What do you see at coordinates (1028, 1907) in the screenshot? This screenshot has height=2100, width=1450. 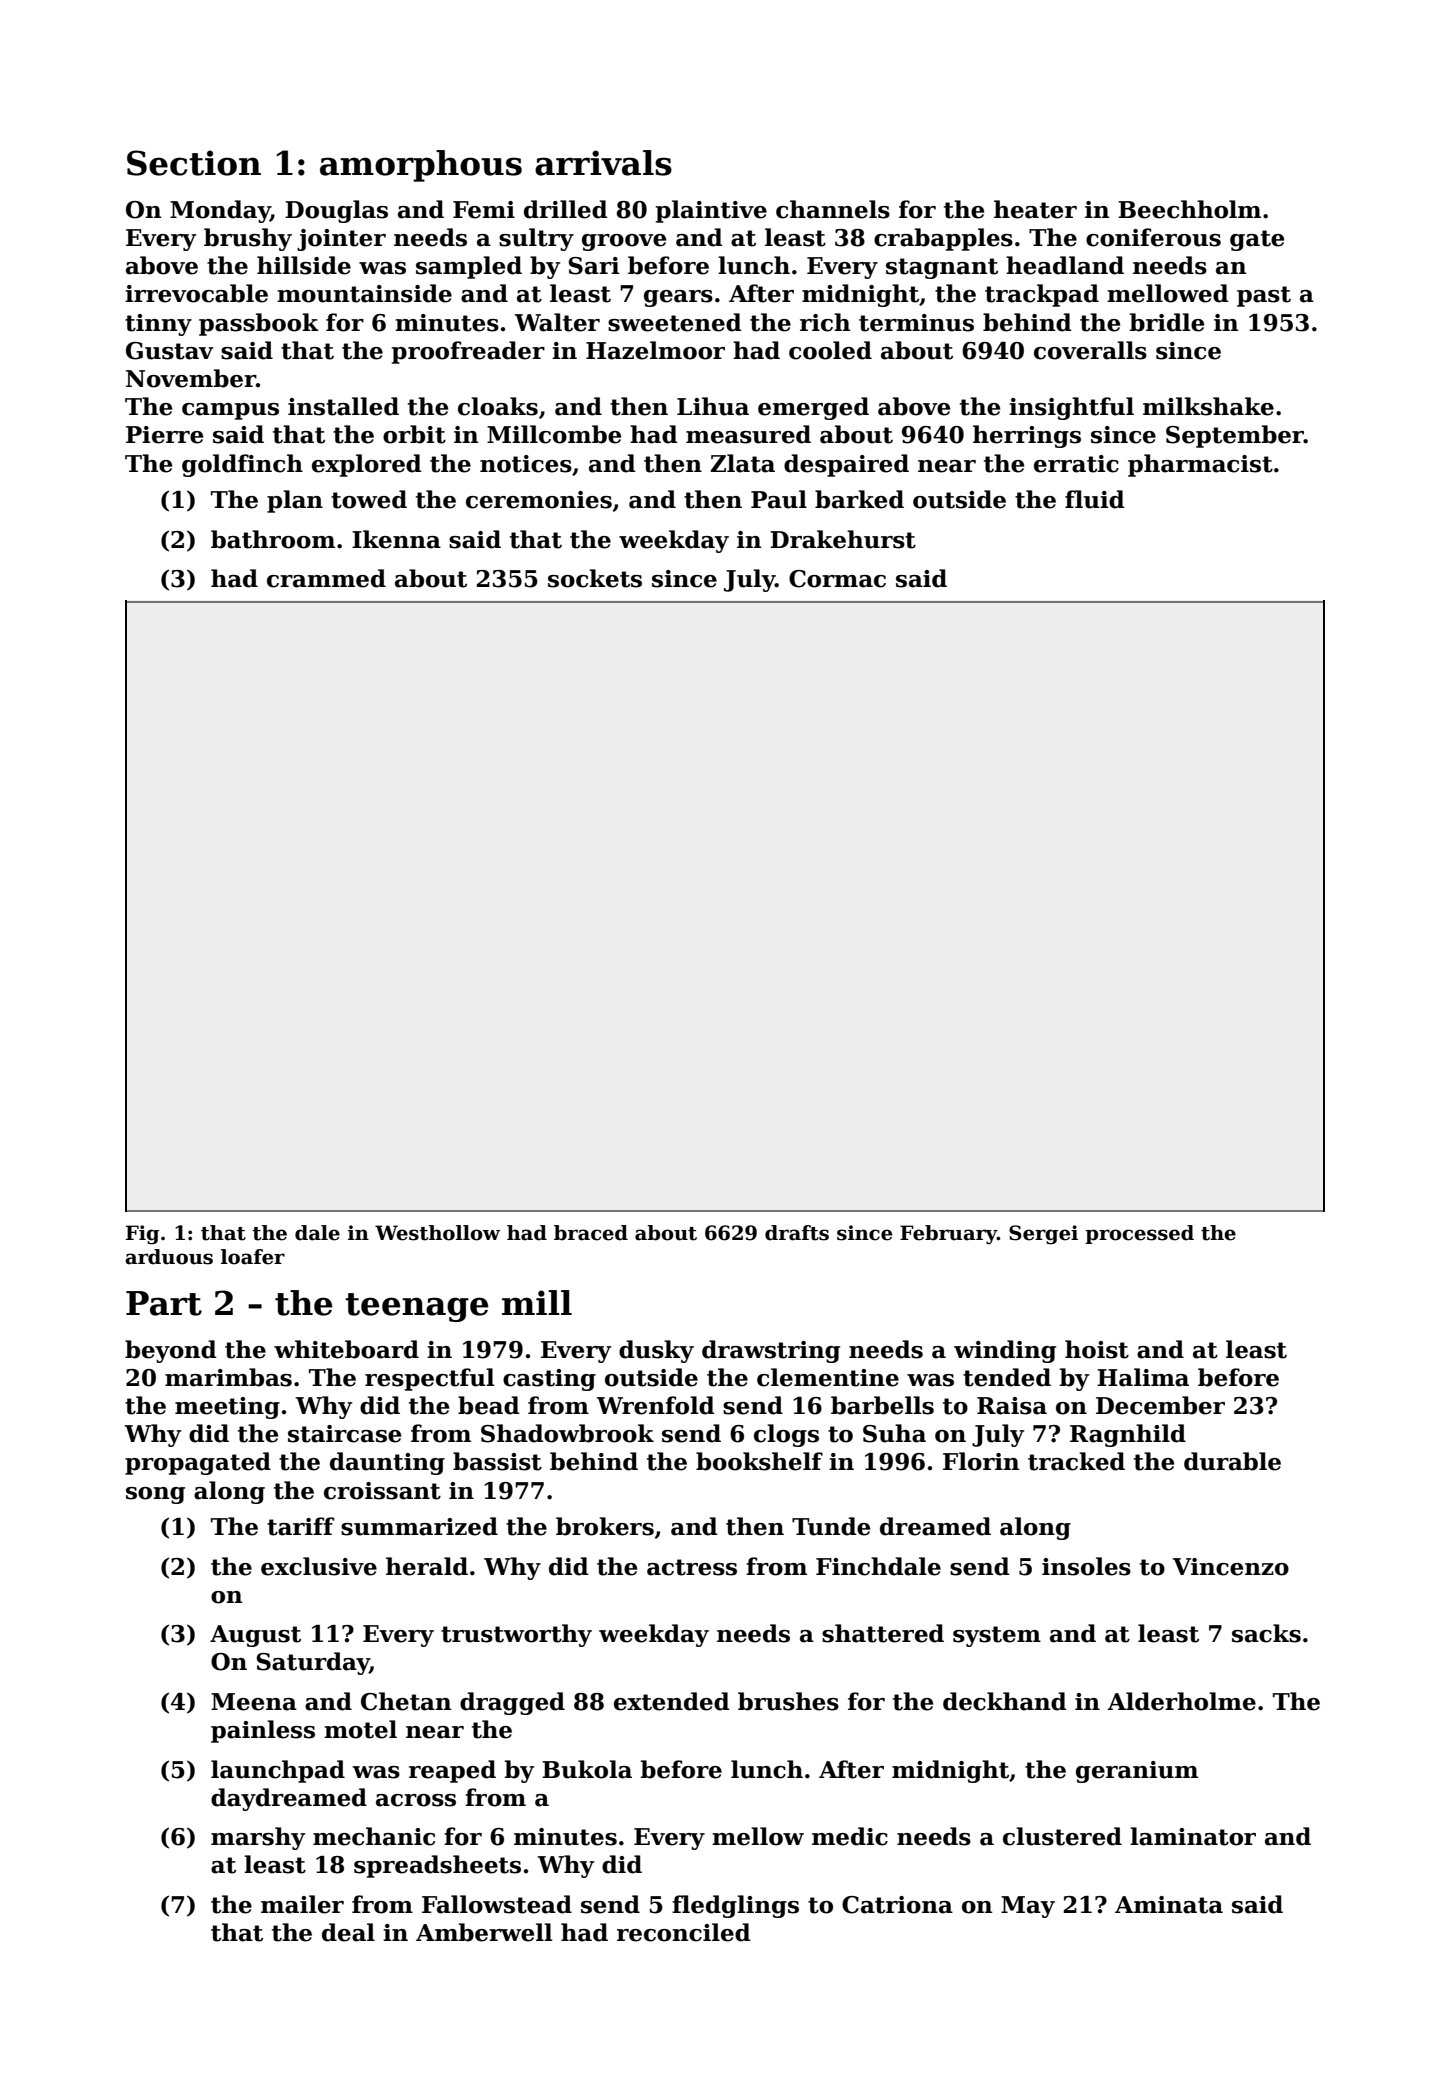 I see `May` at bounding box center [1028, 1907].
